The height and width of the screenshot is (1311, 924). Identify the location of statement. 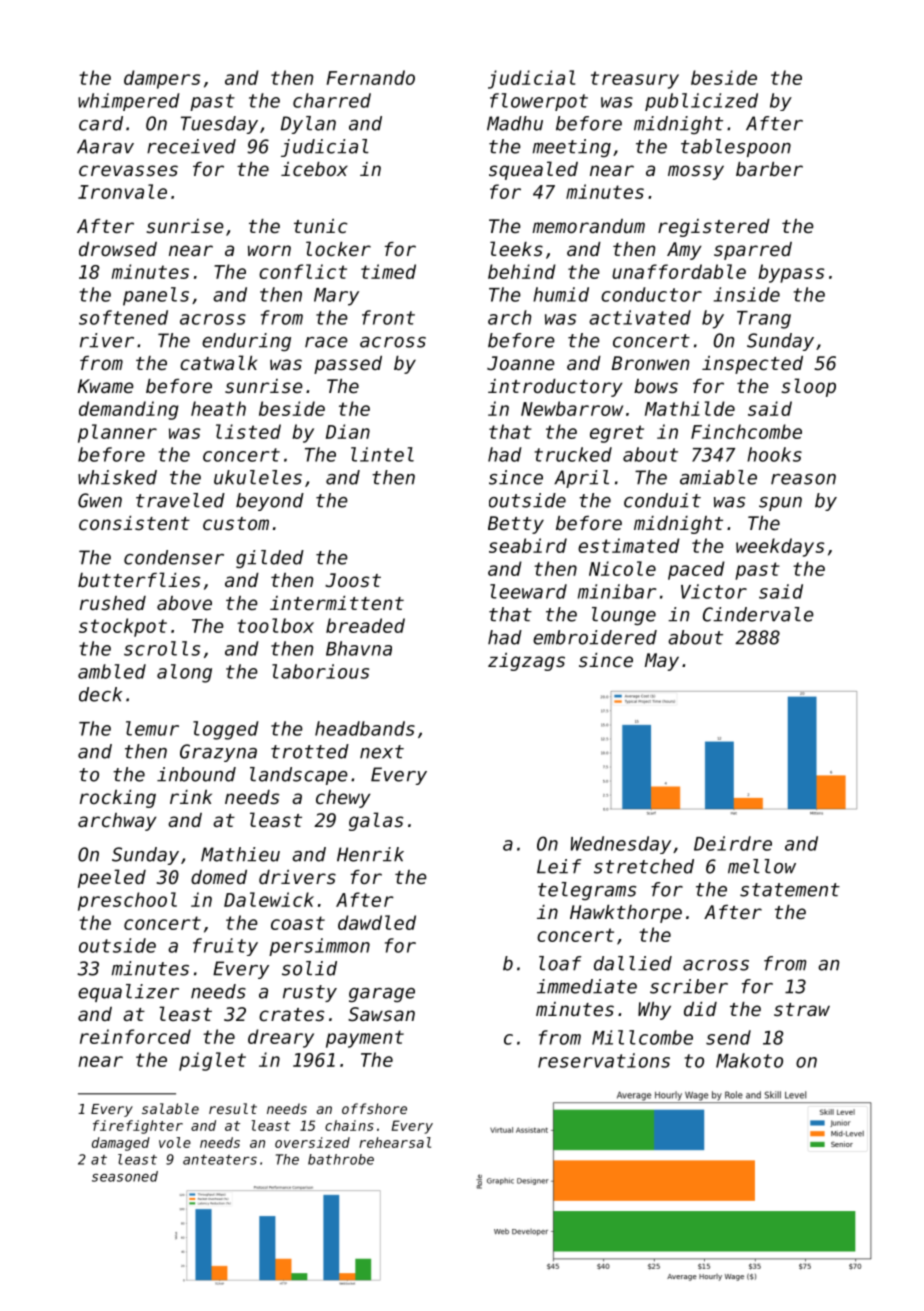
(790, 890).
